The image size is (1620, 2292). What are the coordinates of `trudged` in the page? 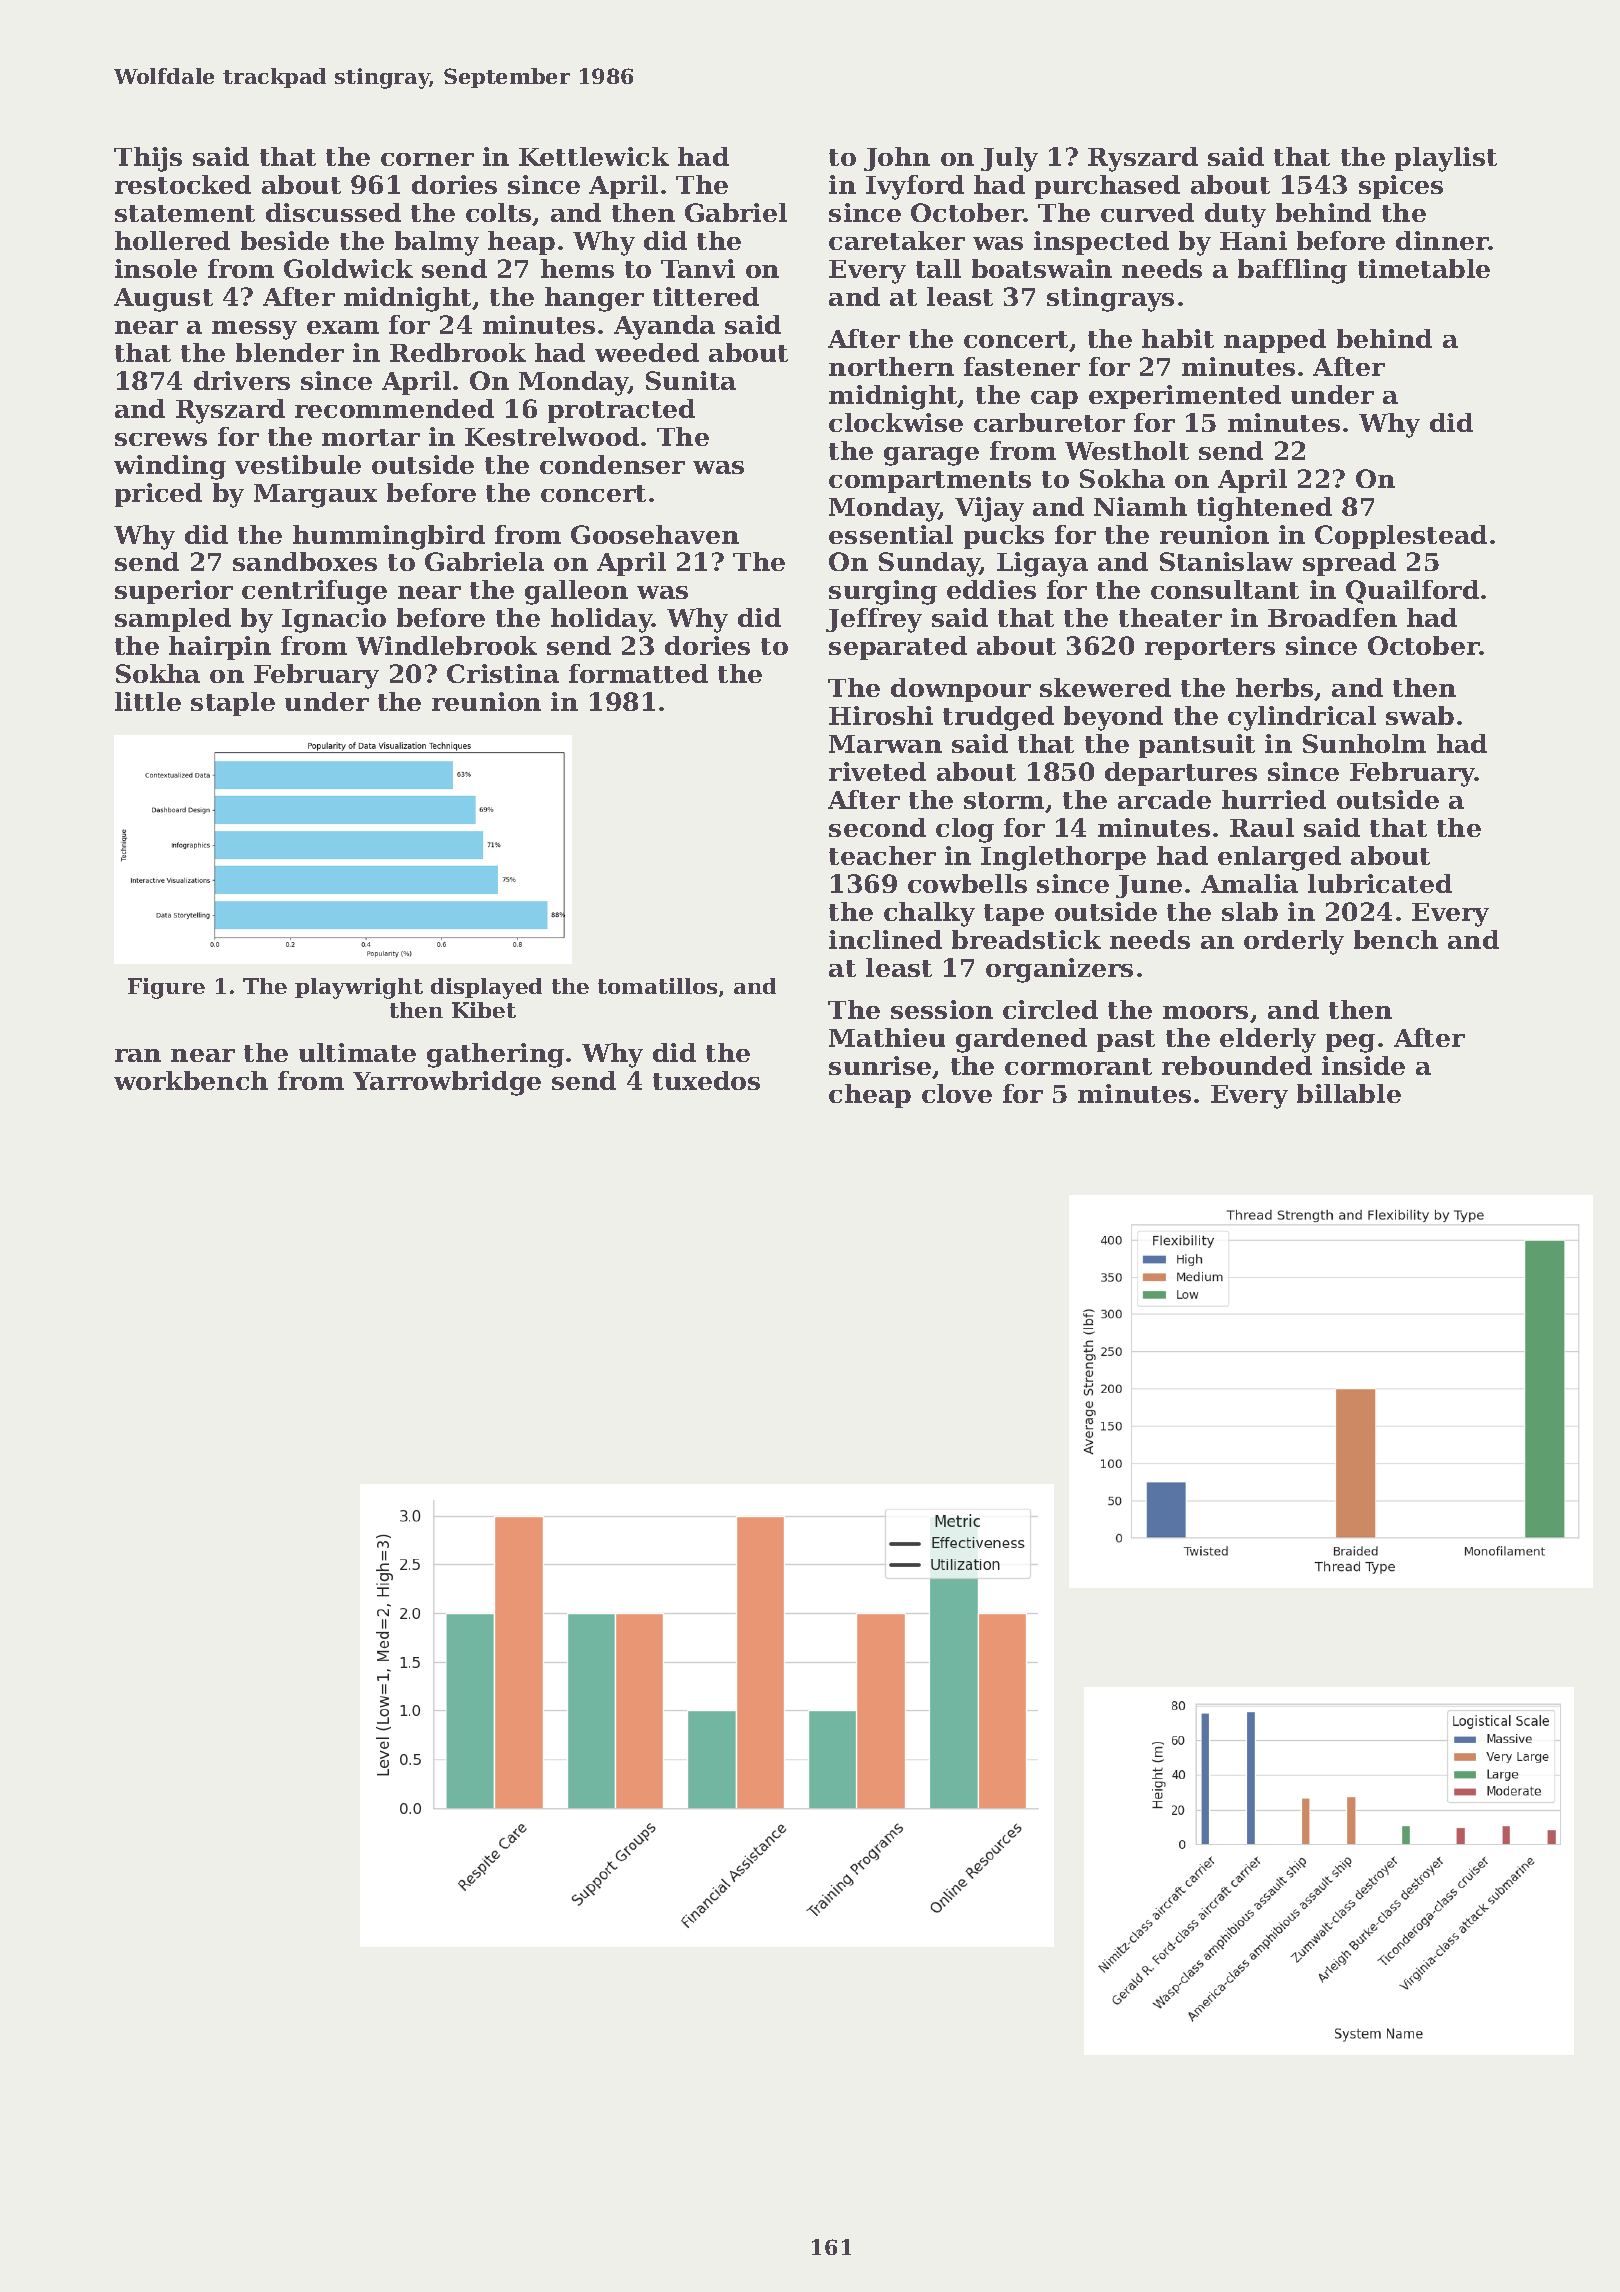 It's located at (998, 718).
